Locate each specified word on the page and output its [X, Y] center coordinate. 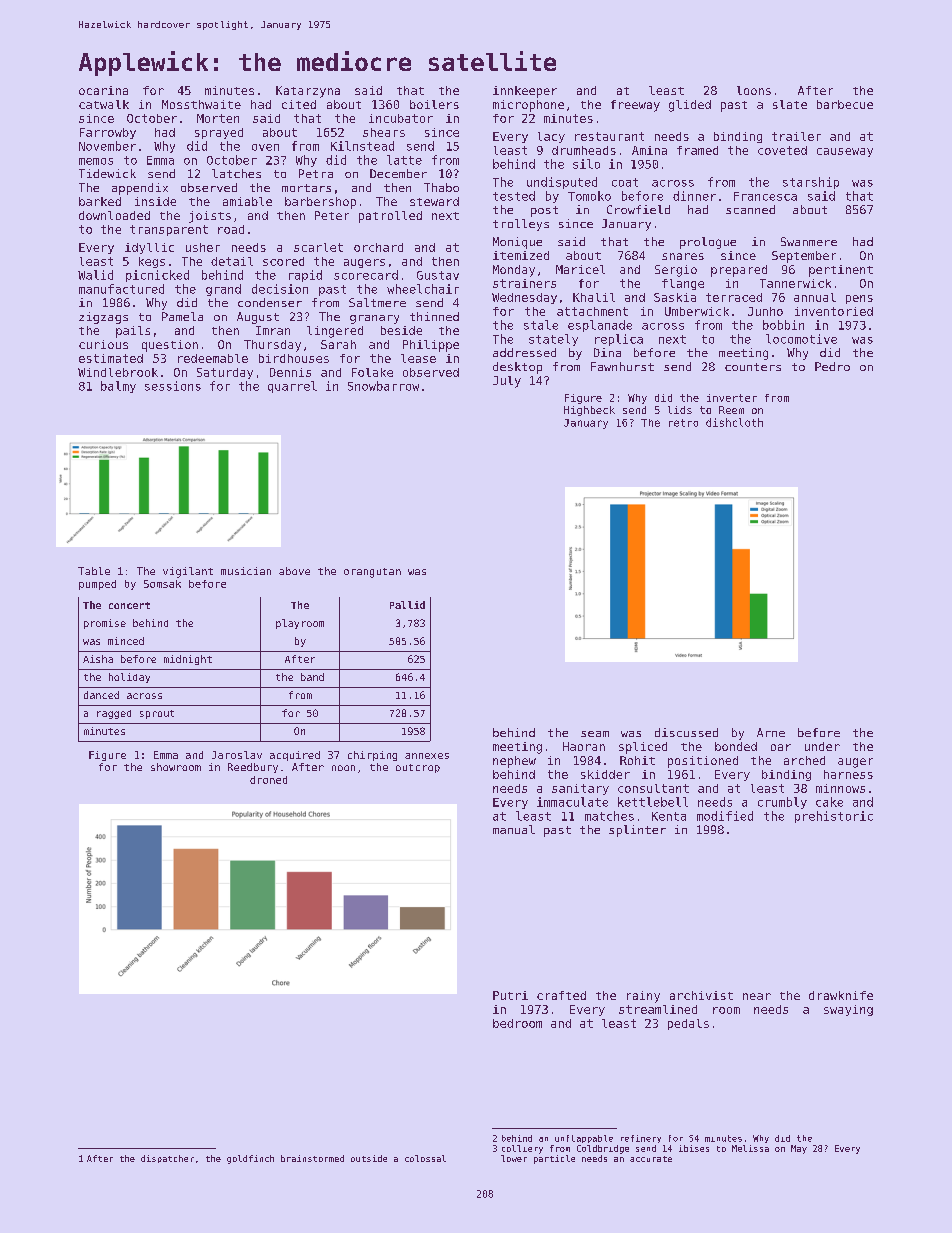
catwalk [104, 104]
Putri [510, 995]
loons [754, 90]
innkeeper [525, 92]
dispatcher [167, 1159]
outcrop [418, 768]
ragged [114, 714]
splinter [637, 831]
